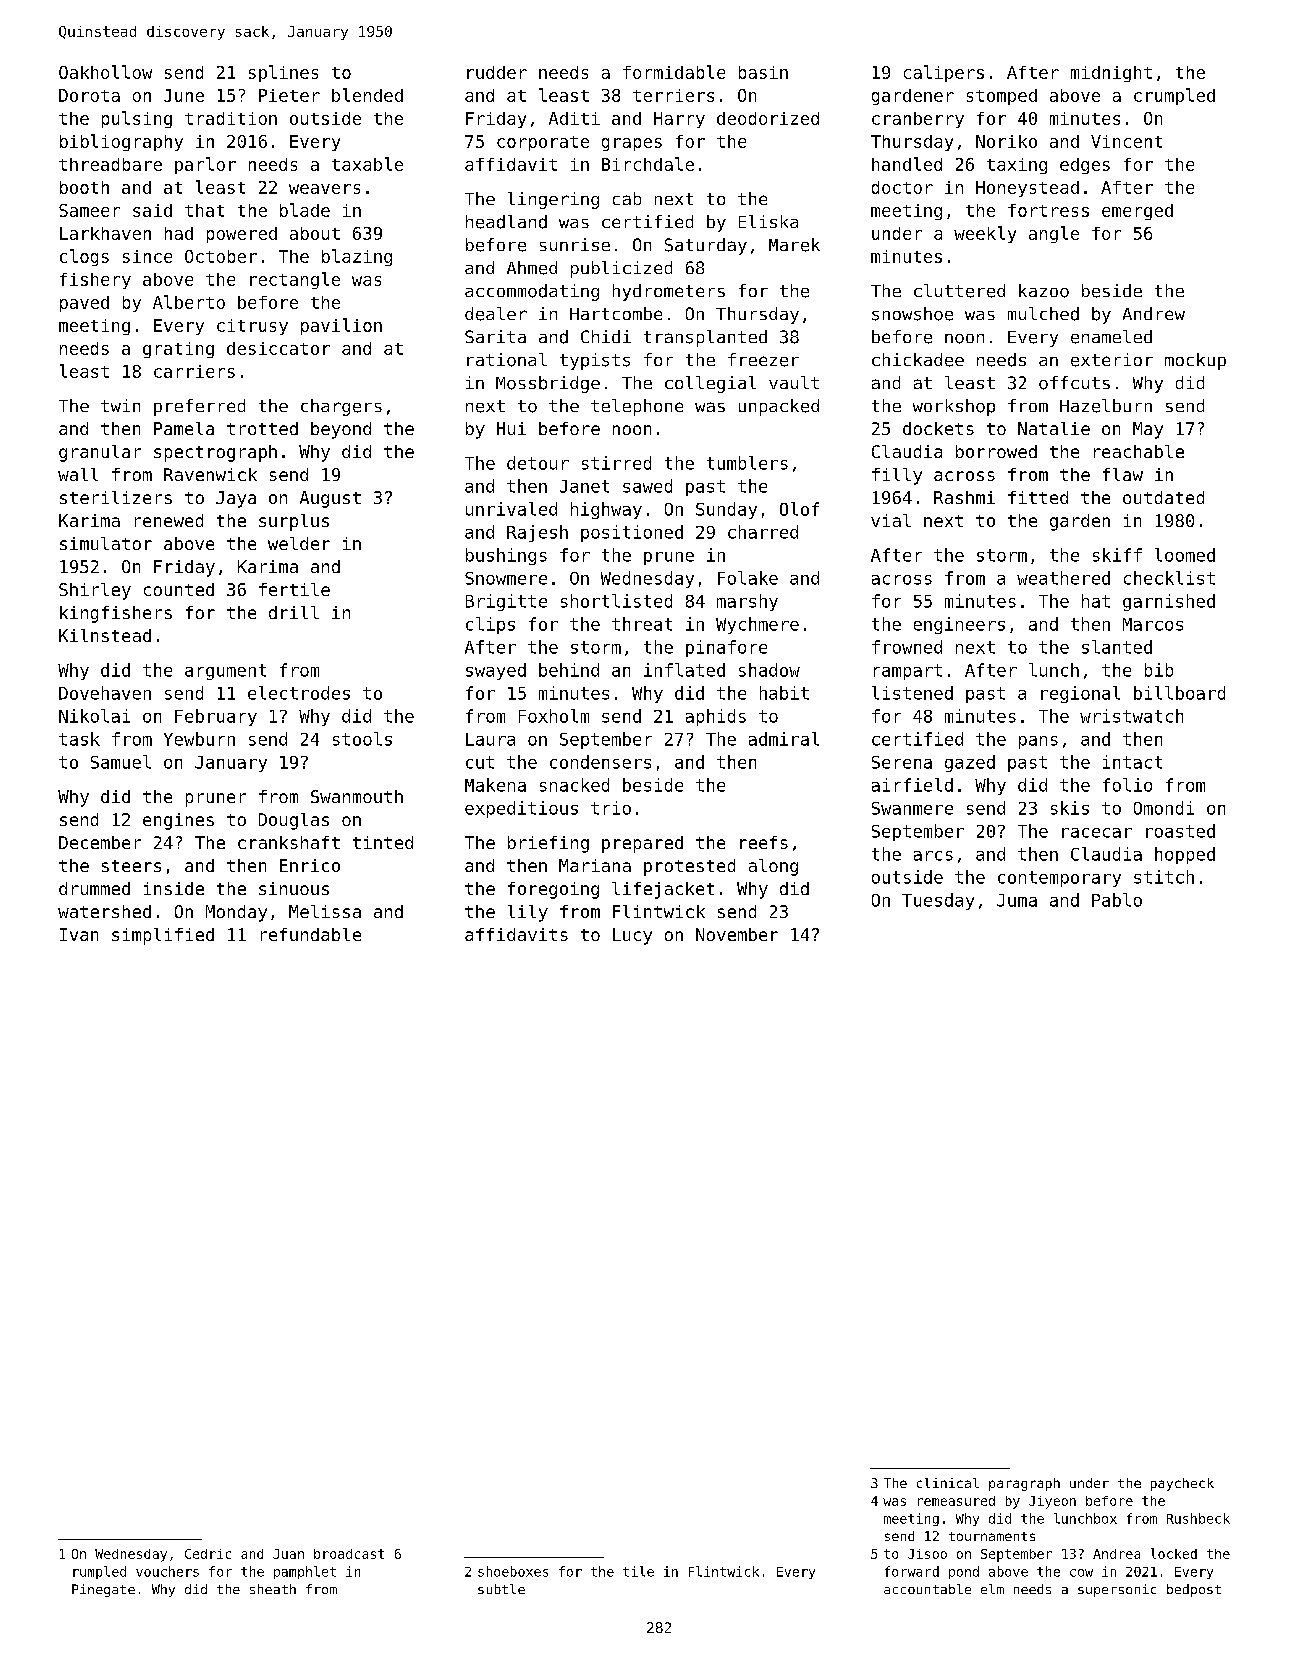  Describe the element at coordinates (288, 1554) in the screenshot. I see `Juan` at that location.
